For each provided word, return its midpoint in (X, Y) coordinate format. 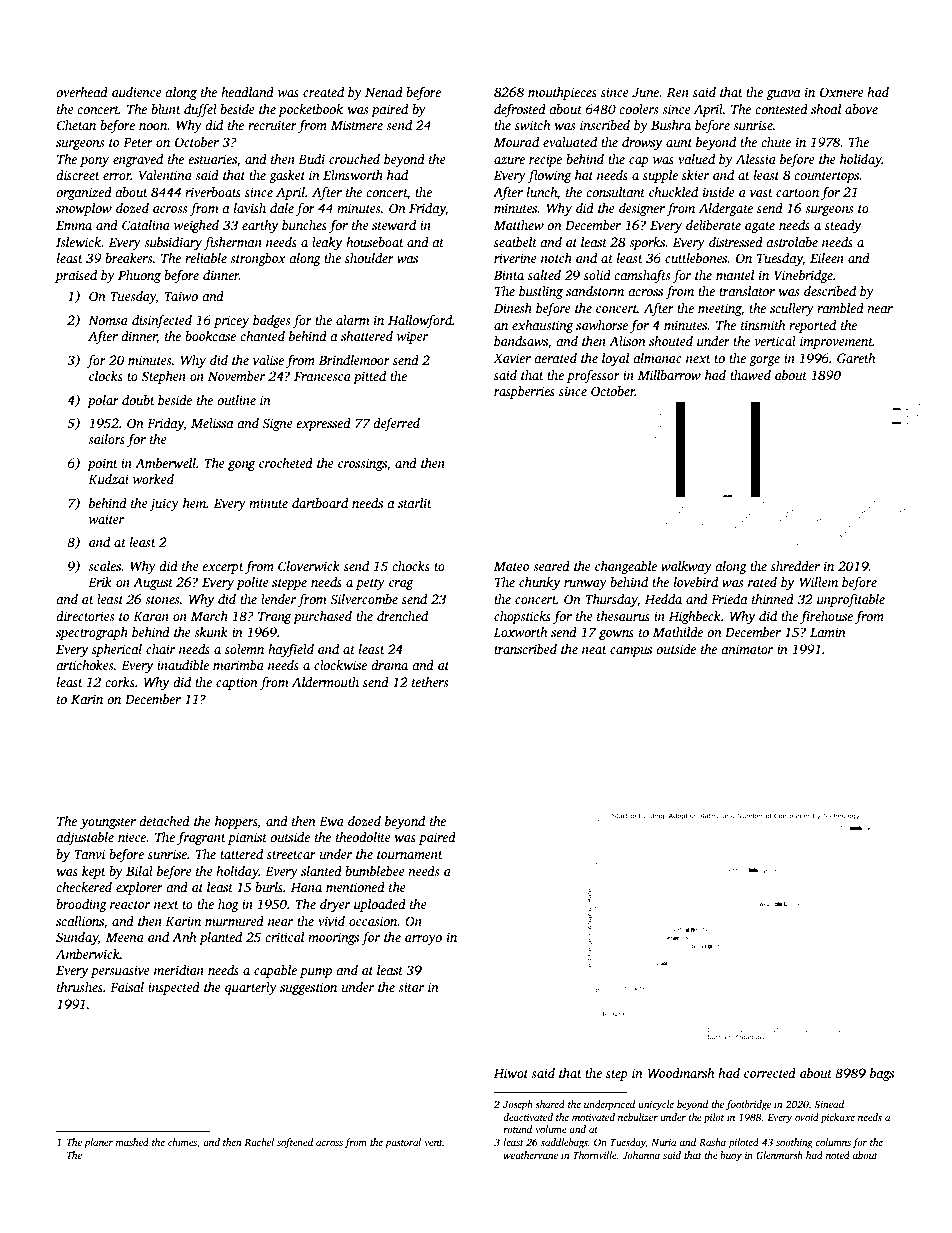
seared (551, 566)
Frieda (729, 599)
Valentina (165, 175)
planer (98, 1143)
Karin (87, 699)
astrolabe (792, 242)
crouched (354, 159)
